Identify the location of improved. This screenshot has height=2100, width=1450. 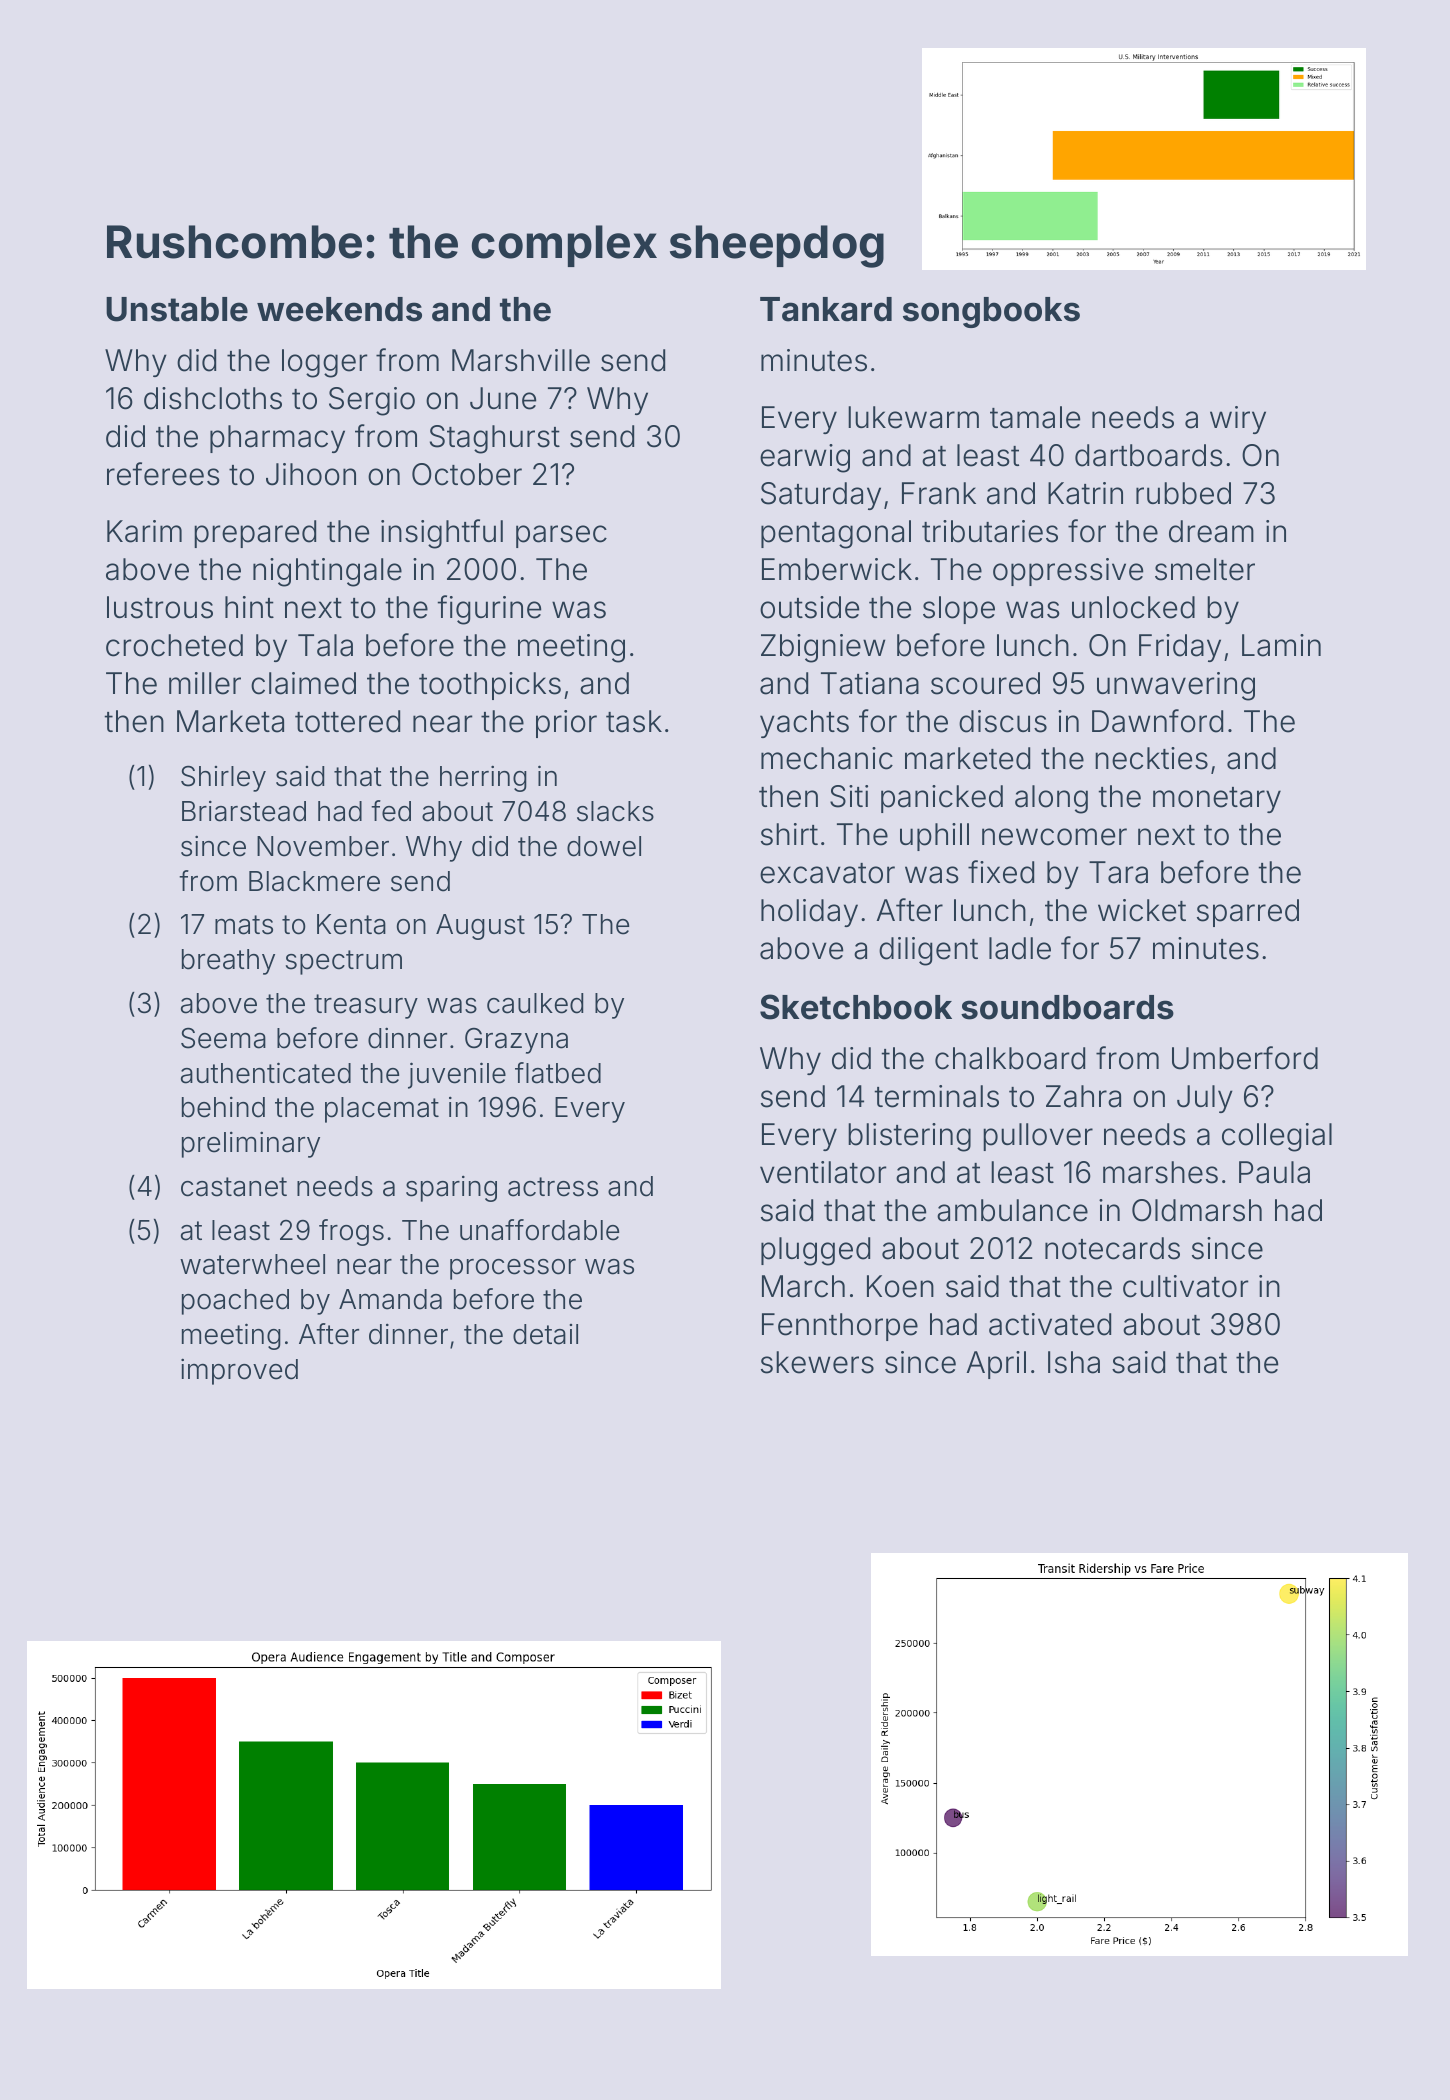
(239, 1371).
